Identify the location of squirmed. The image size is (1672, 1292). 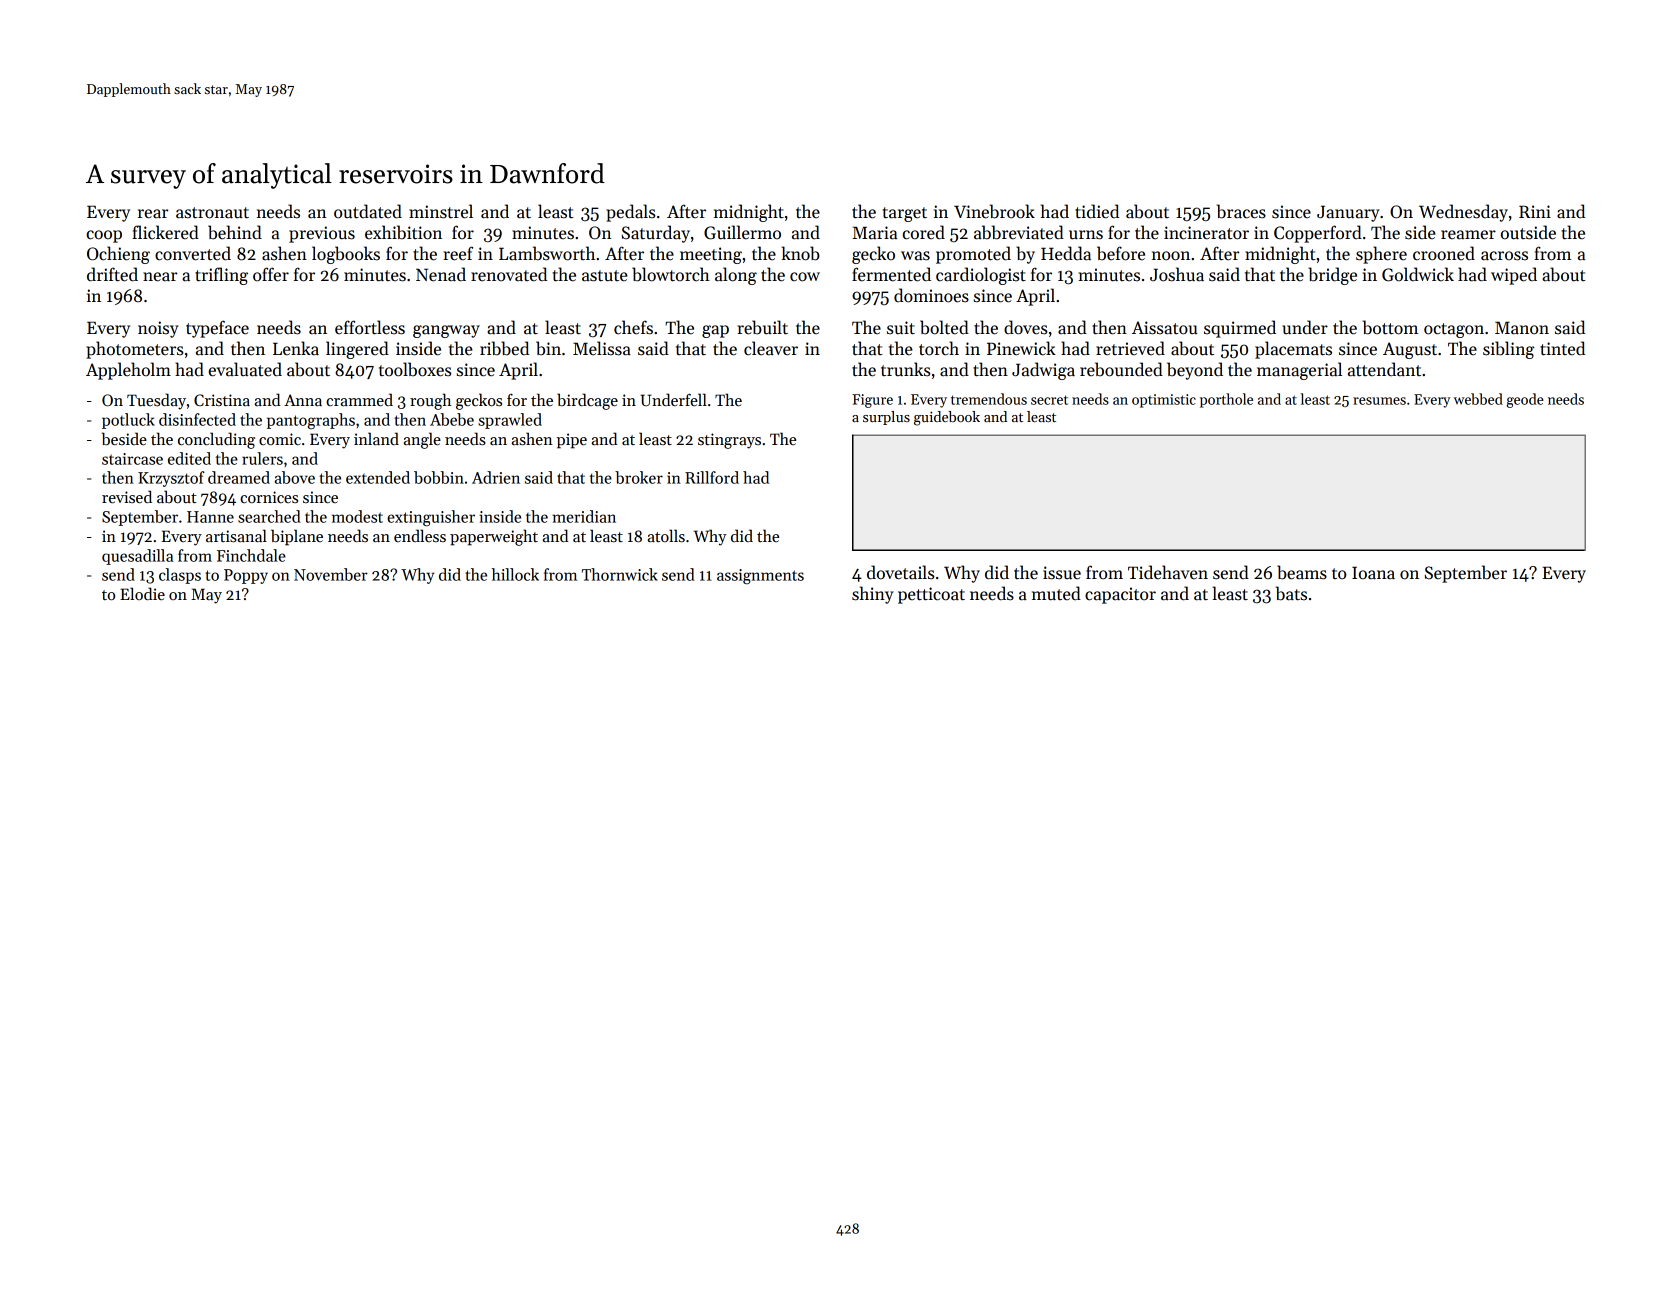
(1240, 329).
